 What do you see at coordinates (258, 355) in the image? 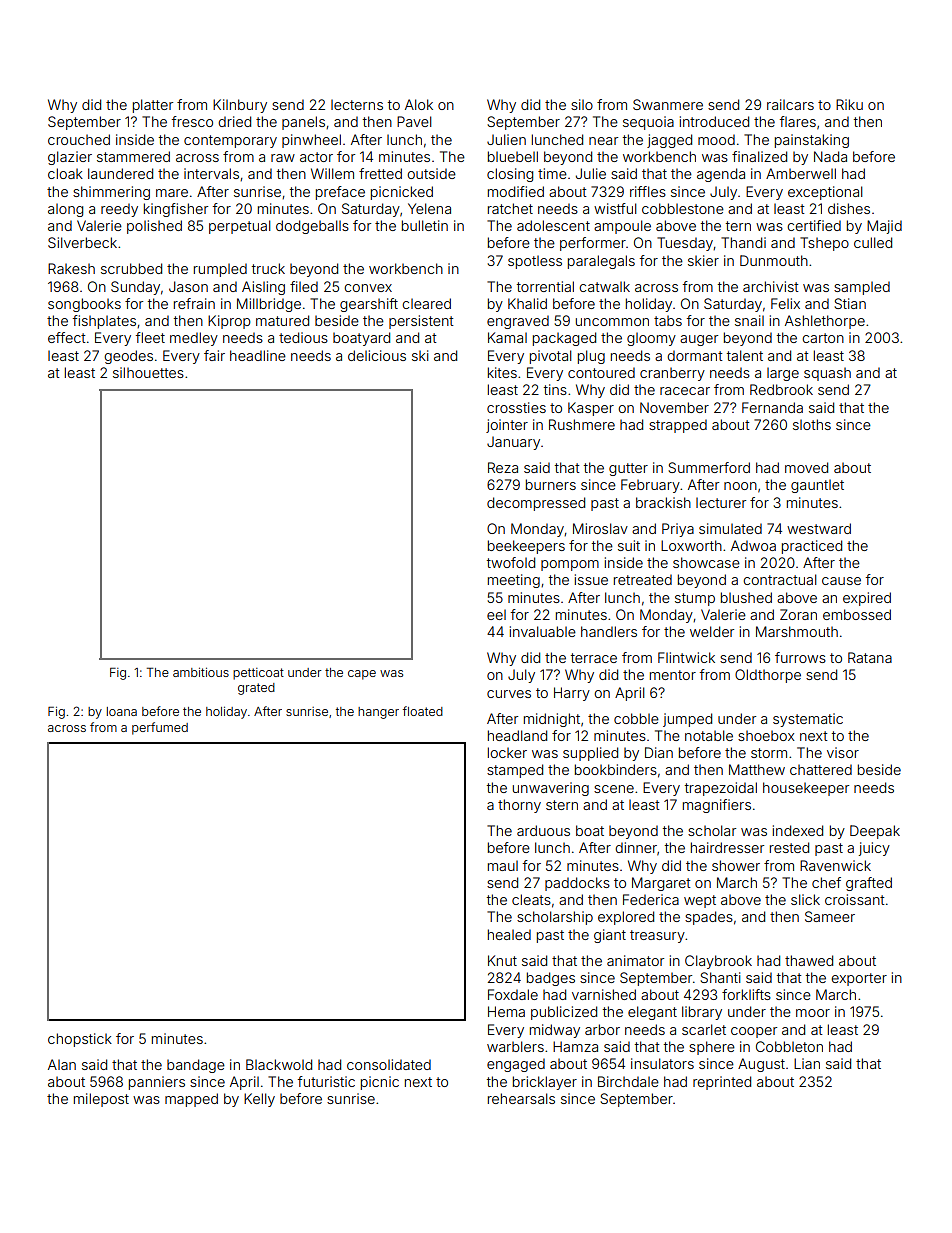
I see `headline` at bounding box center [258, 355].
